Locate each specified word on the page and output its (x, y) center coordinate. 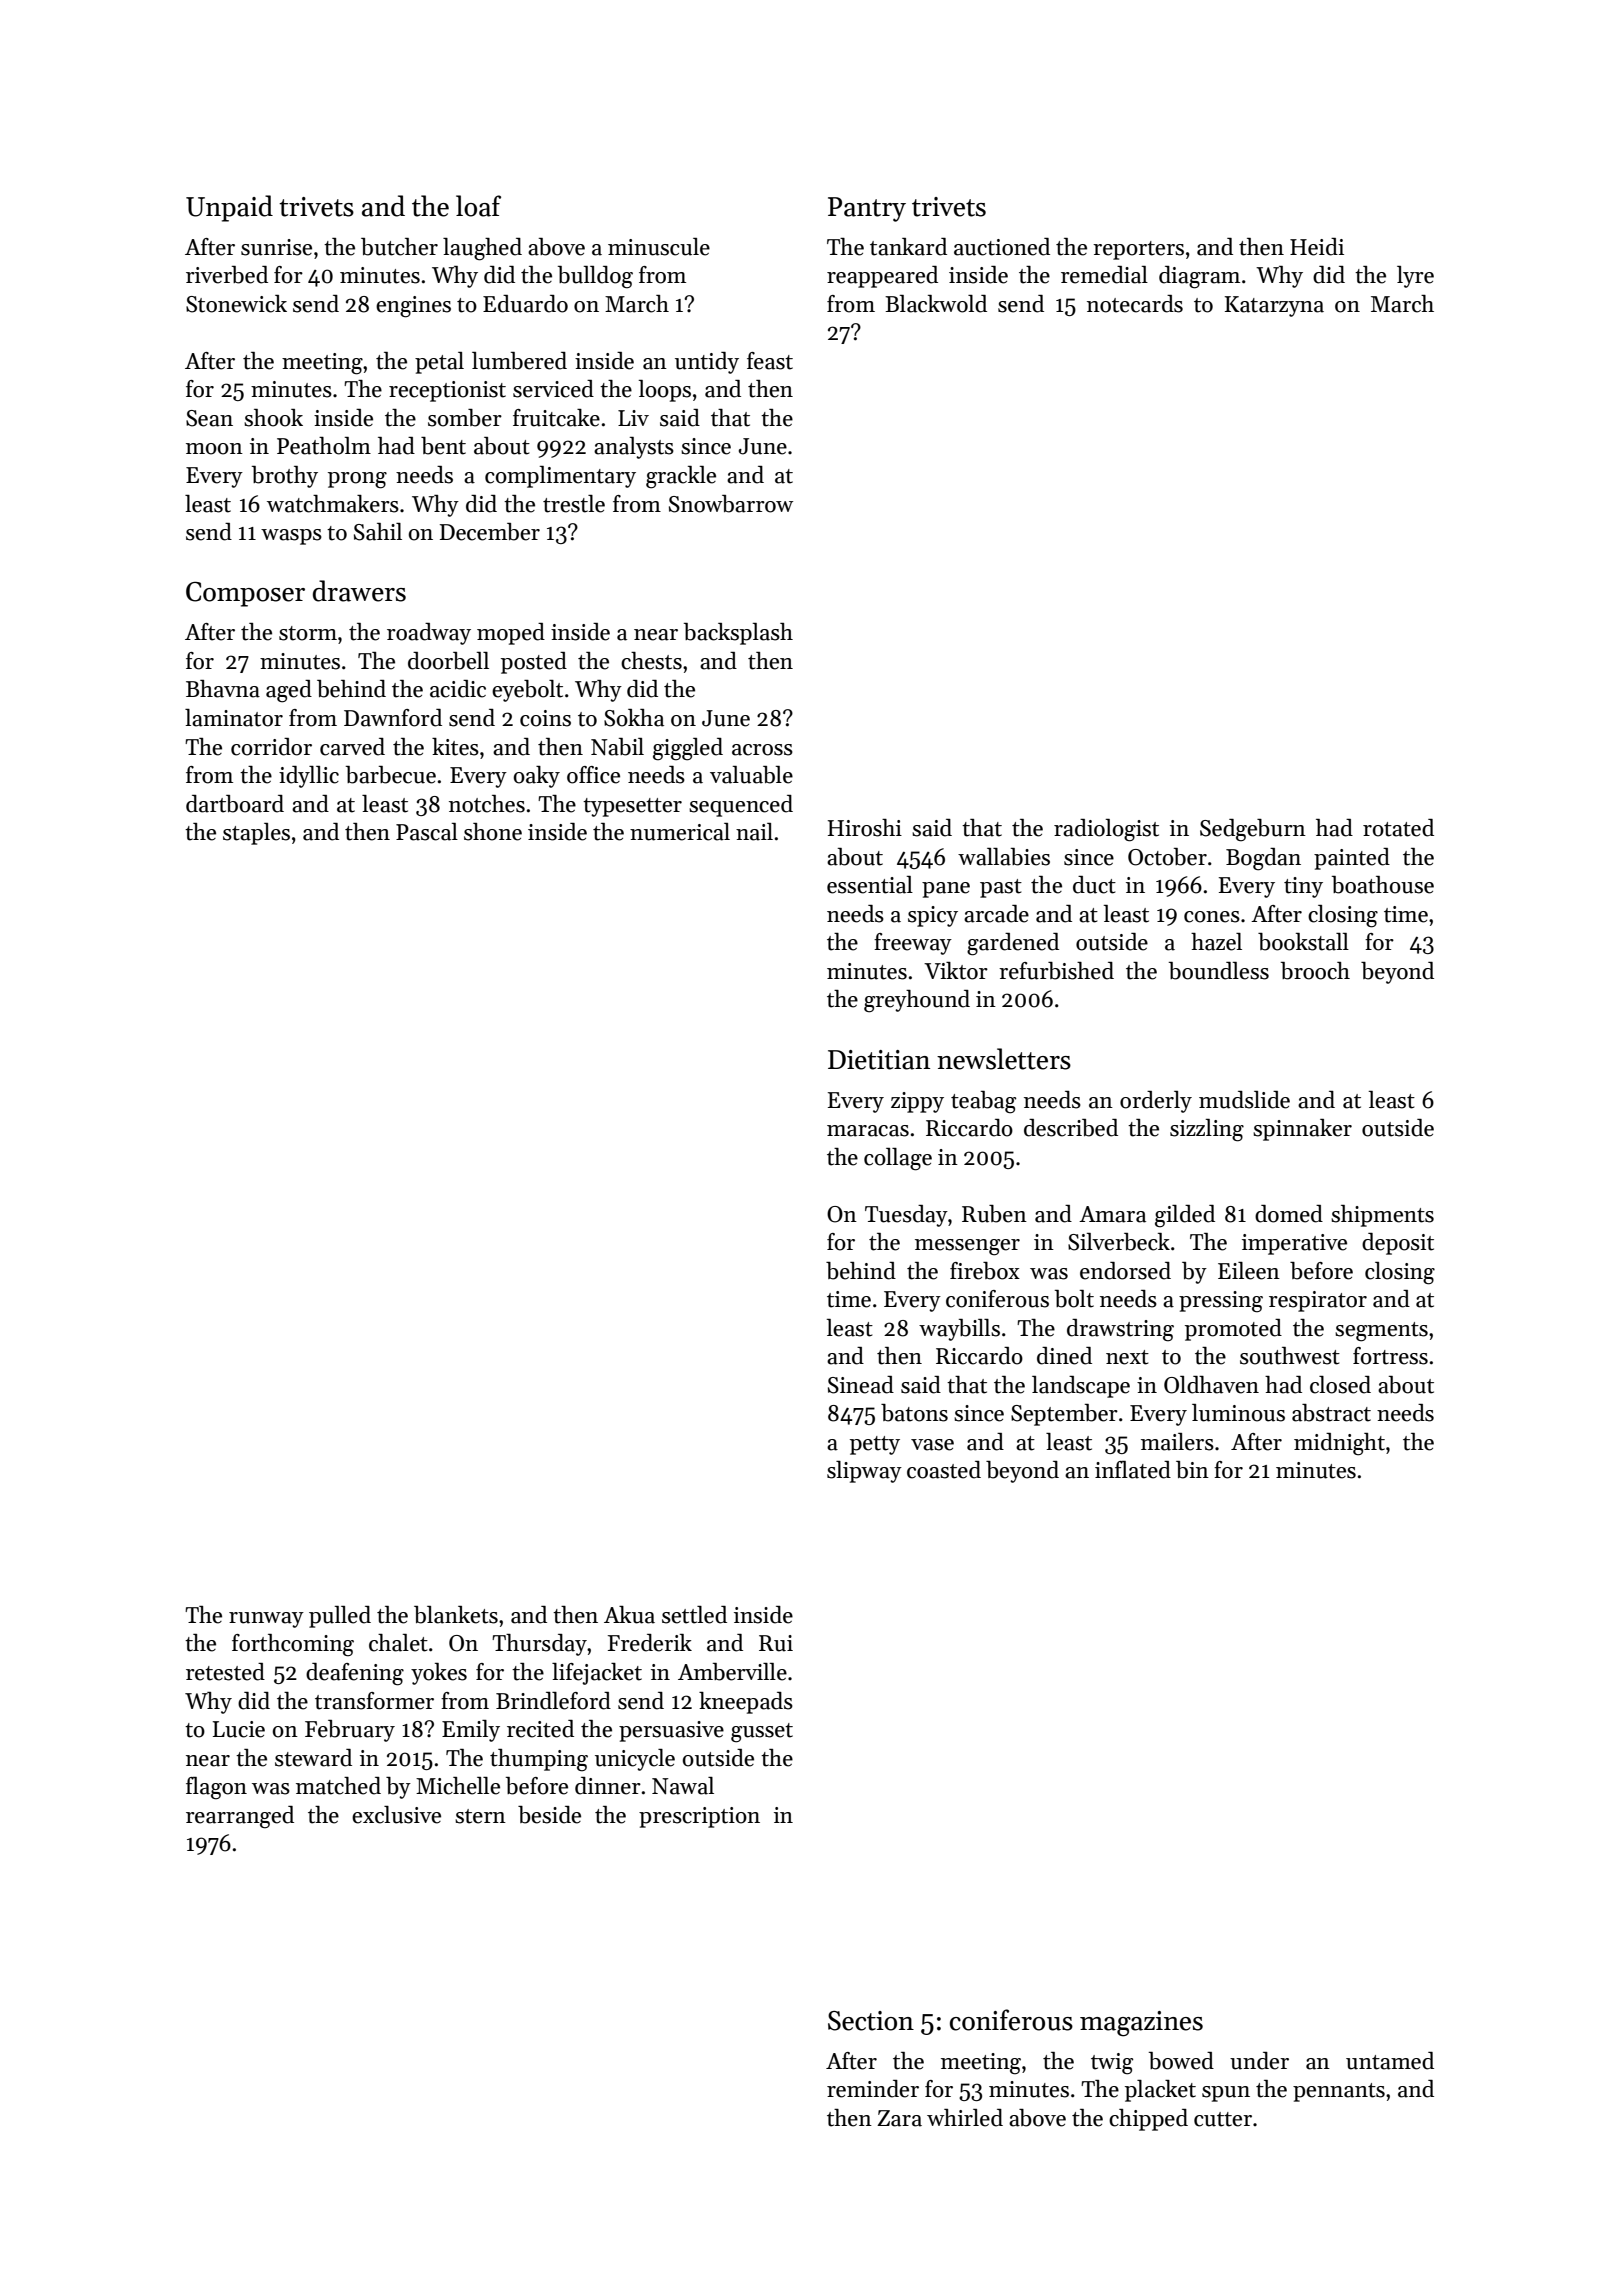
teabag (983, 1102)
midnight (1339, 1444)
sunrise (276, 247)
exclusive (396, 1815)
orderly (1156, 1102)
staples (256, 834)
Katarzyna (1274, 306)
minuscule (659, 247)
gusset (762, 1733)
